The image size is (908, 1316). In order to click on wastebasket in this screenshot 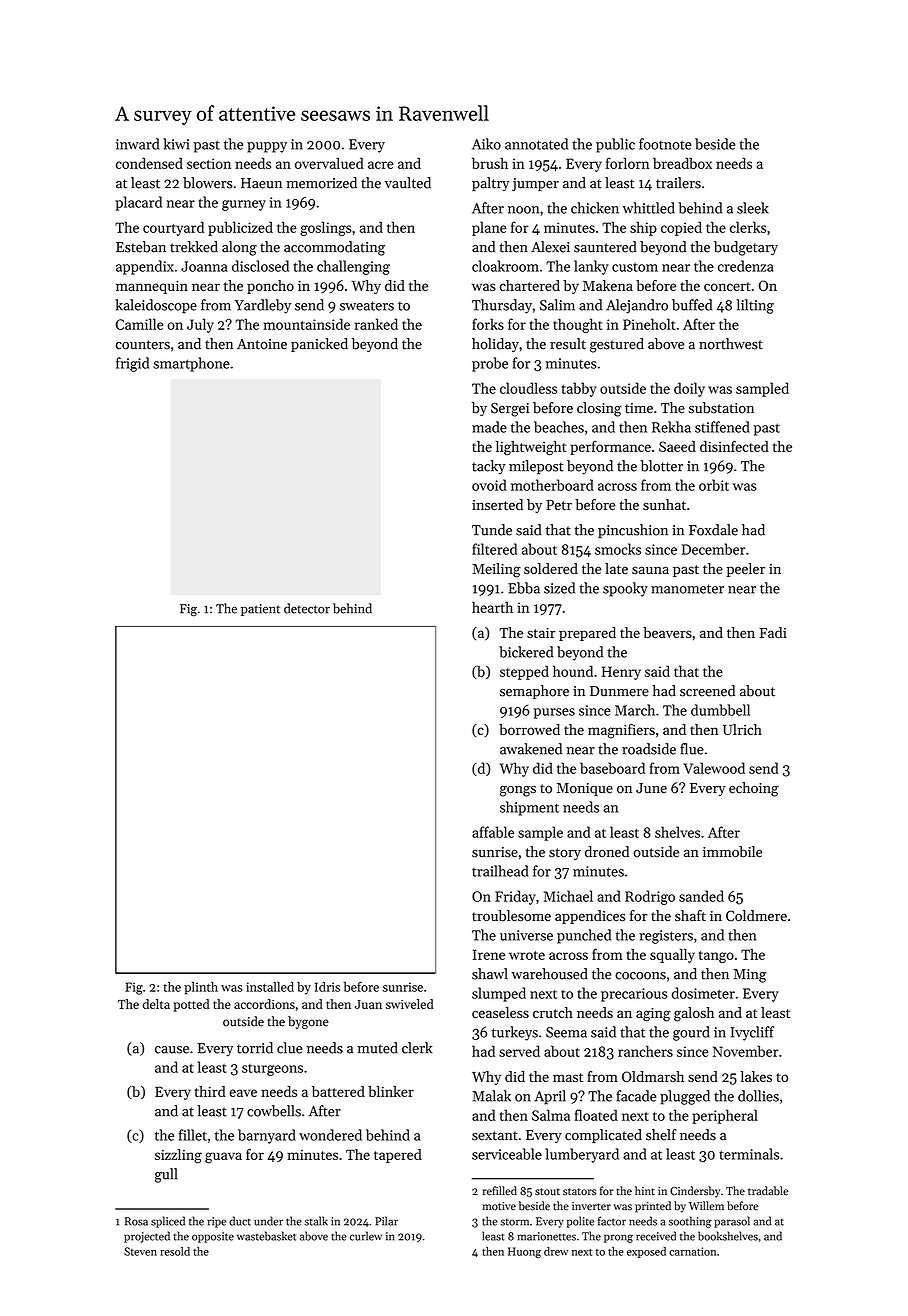, I will do `click(266, 1236)`.
